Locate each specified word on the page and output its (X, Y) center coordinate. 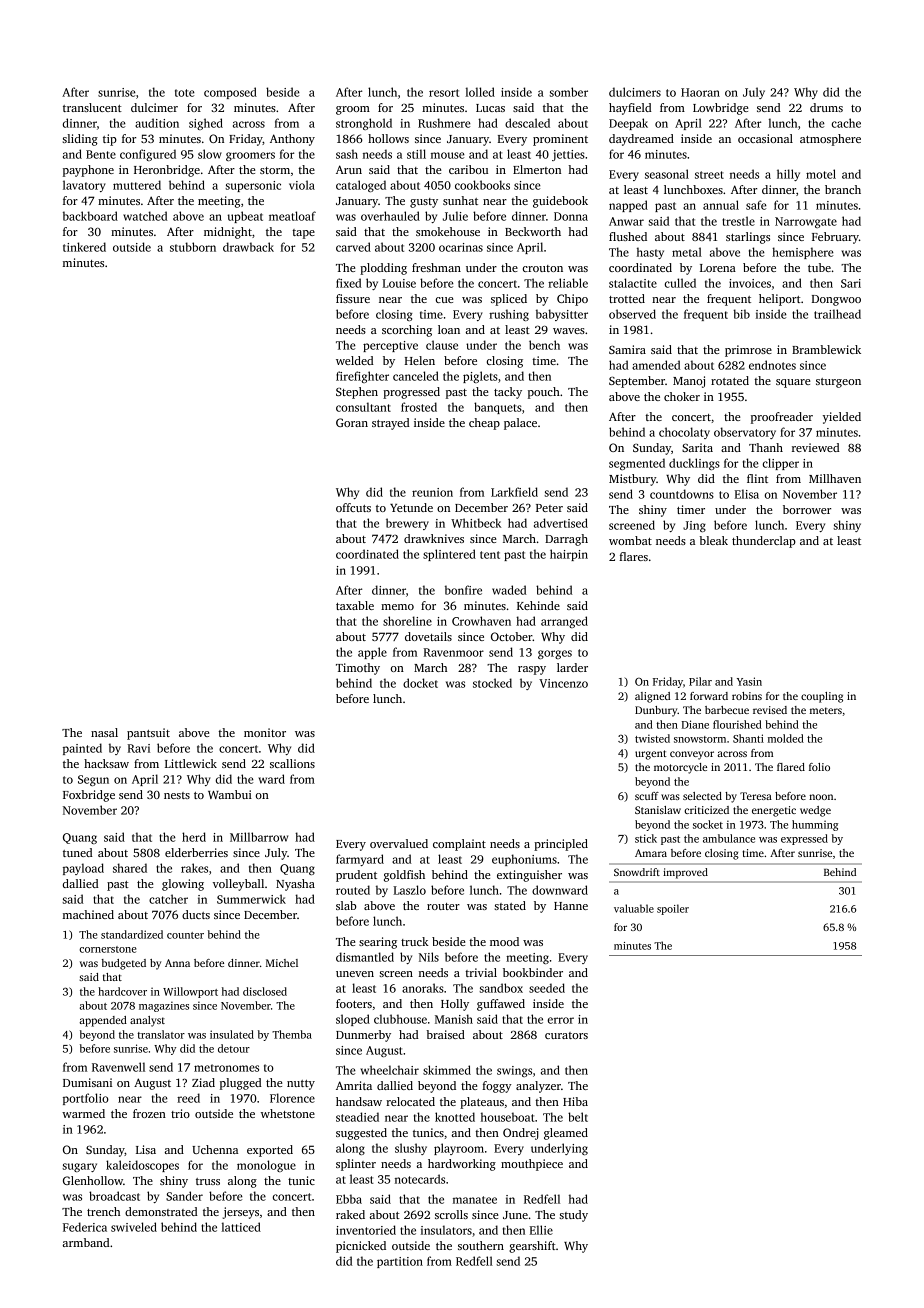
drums (826, 107)
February (835, 238)
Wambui (230, 794)
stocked (492, 683)
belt (578, 1117)
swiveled (134, 1227)
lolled (480, 92)
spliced (509, 300)
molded (786, 738)
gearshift (532, 1247)
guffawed (501, 1005)
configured (148, 155)
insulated (232, 1034)
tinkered (84, 247)
